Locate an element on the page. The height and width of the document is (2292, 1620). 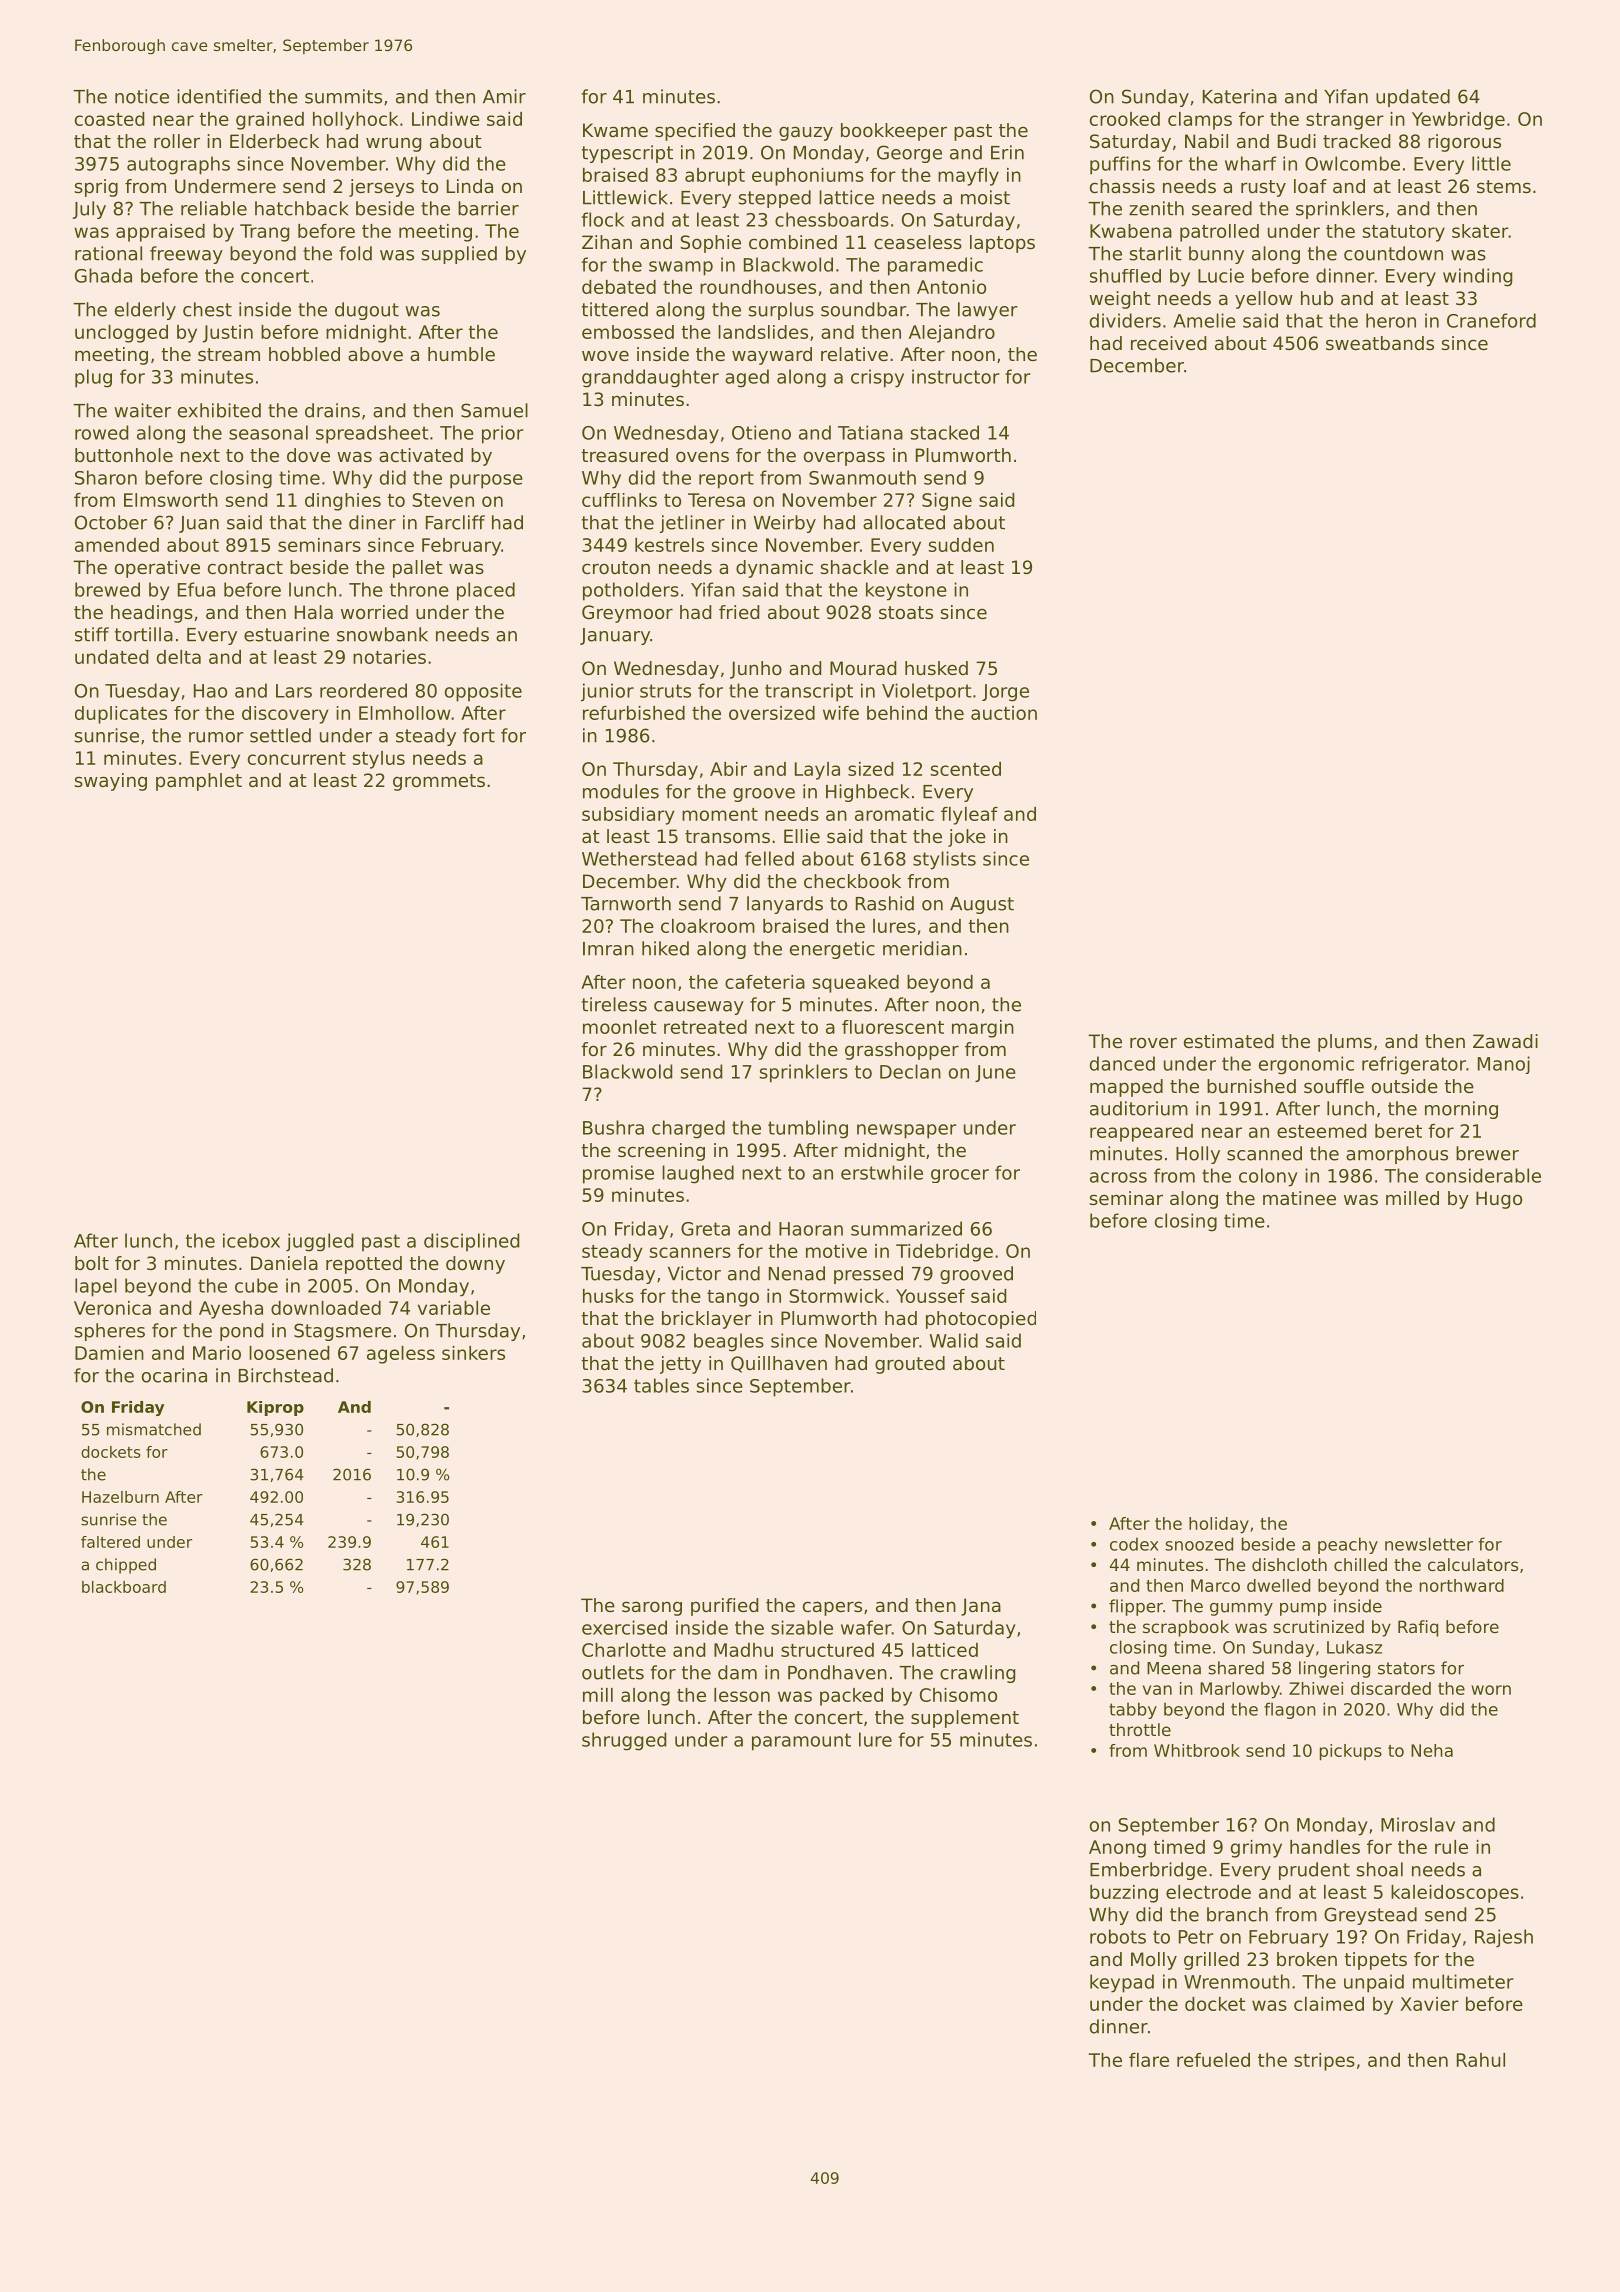
shrugged is located at coordinates (624, 1741).
